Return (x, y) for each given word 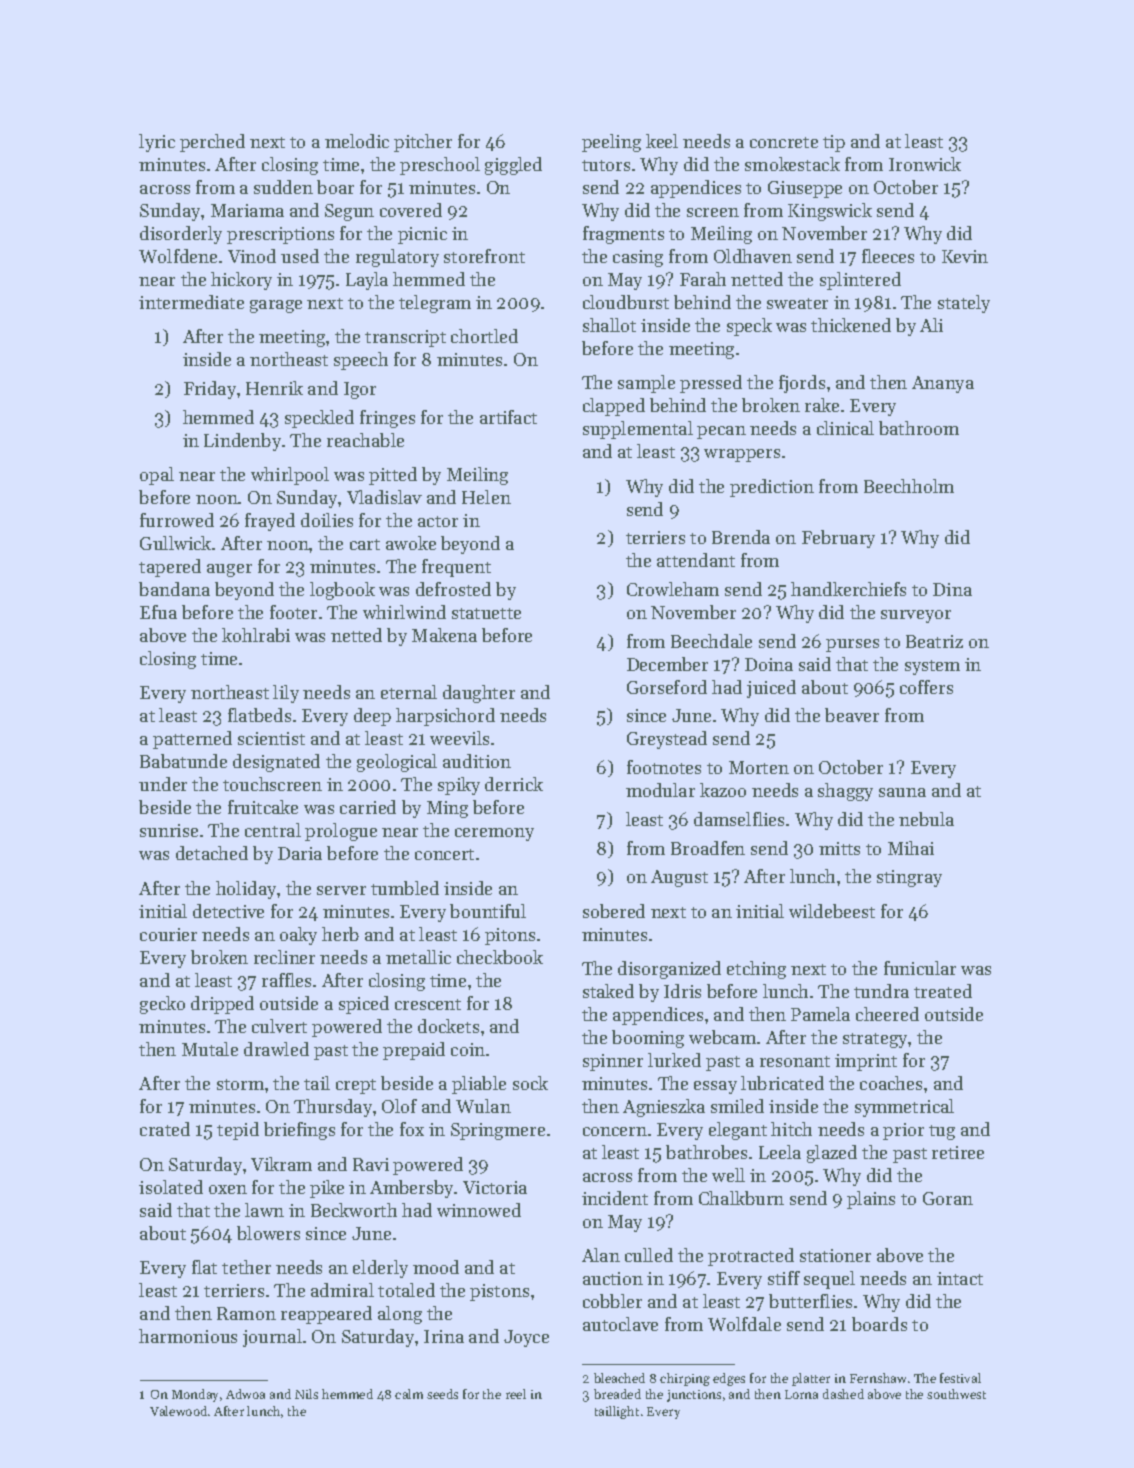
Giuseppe (805, 189)
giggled (513, 166)
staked (608, 991)
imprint (866, 1062)
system (932, 667)
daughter (479, 694)
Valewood (178, 1411)
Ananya (943, 384)
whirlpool (290, 476)
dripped (222, 1005)
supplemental (638, 430)
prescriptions (280, 235)
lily (286, 694)
